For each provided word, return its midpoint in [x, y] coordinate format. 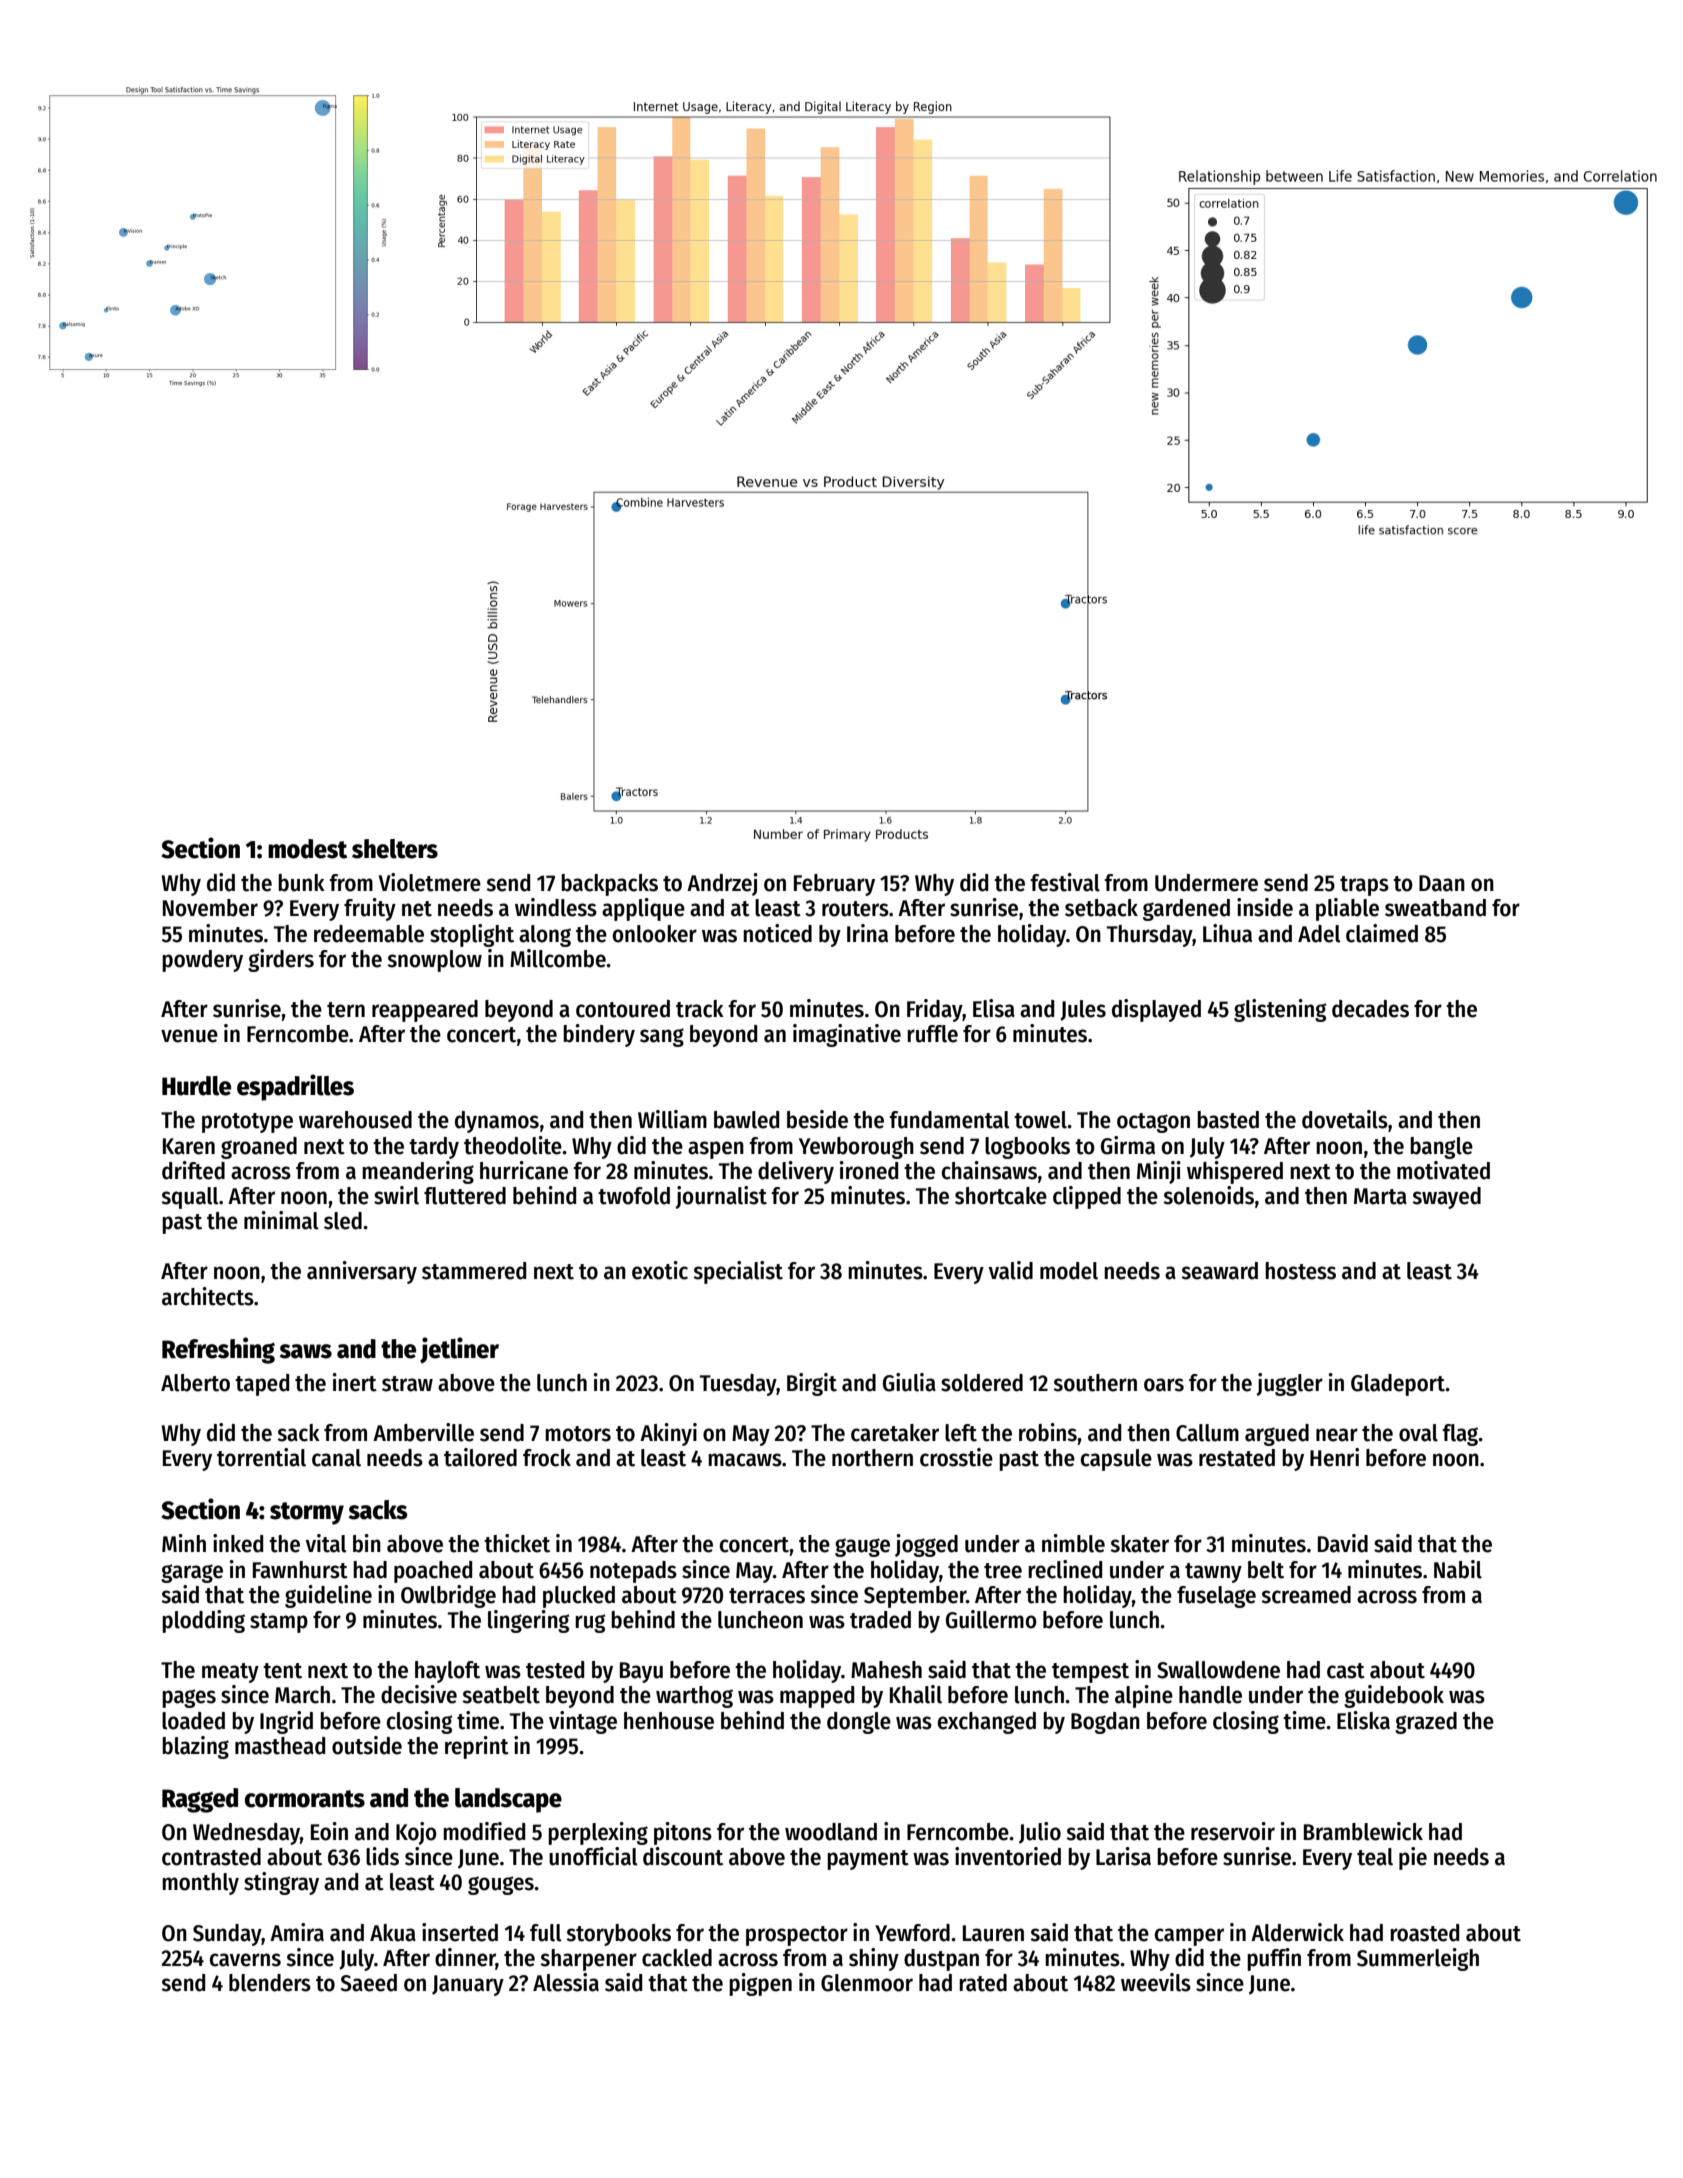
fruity [370, 909]
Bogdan [1105, 1723]
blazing [195, 1747]
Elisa [994, 1008]
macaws [745, 1460]
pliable [1347, 909]
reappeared [425, 1011]
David [1343, 1543]
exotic [660, 1270]
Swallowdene [1218, 1670]
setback [1101, 908]
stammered [474, 1271]
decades [1370, 1009]
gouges [501, 1885]
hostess [1300, 1271]
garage [192, 1573]
